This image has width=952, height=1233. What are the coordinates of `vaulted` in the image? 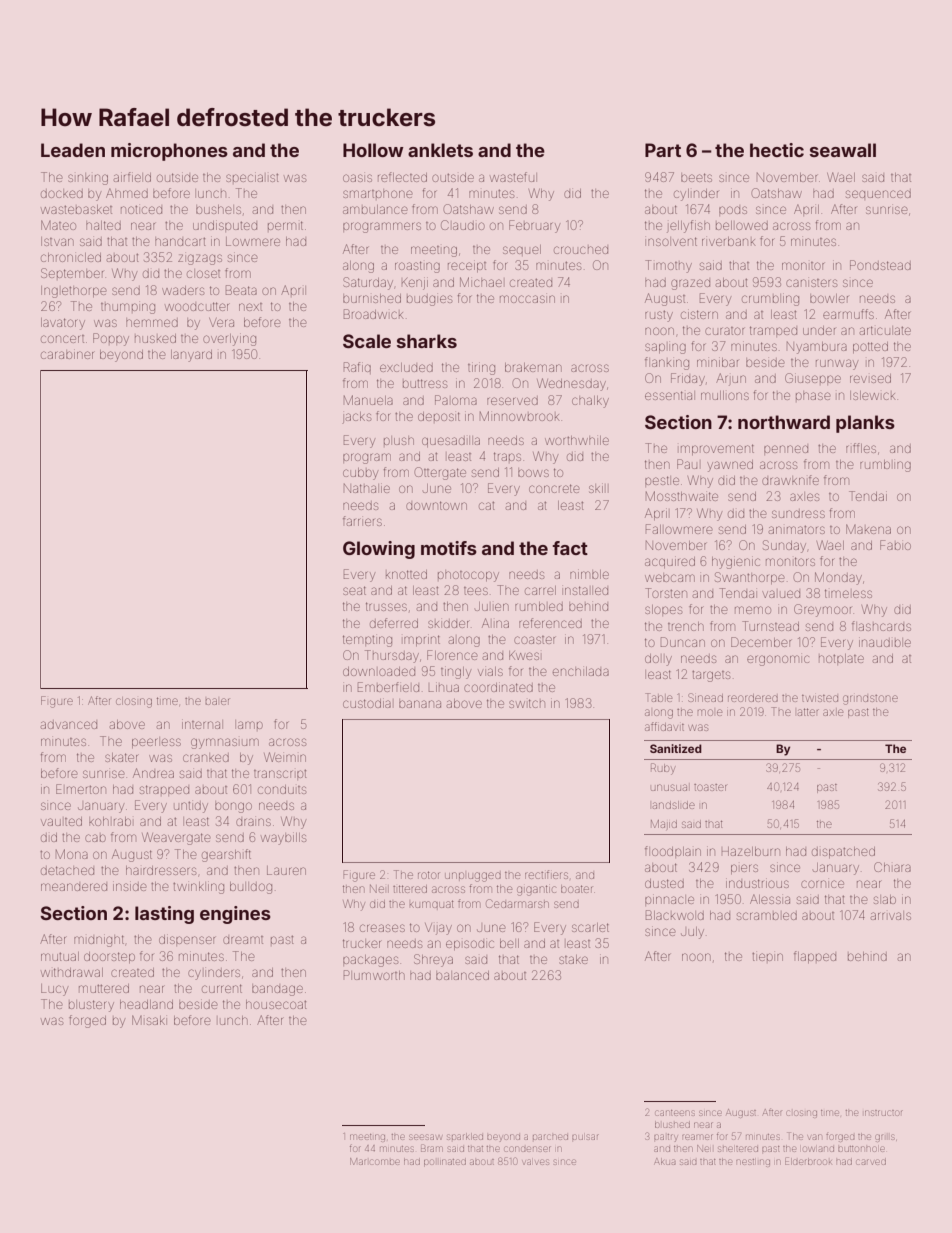 It's located at (61, 821).
